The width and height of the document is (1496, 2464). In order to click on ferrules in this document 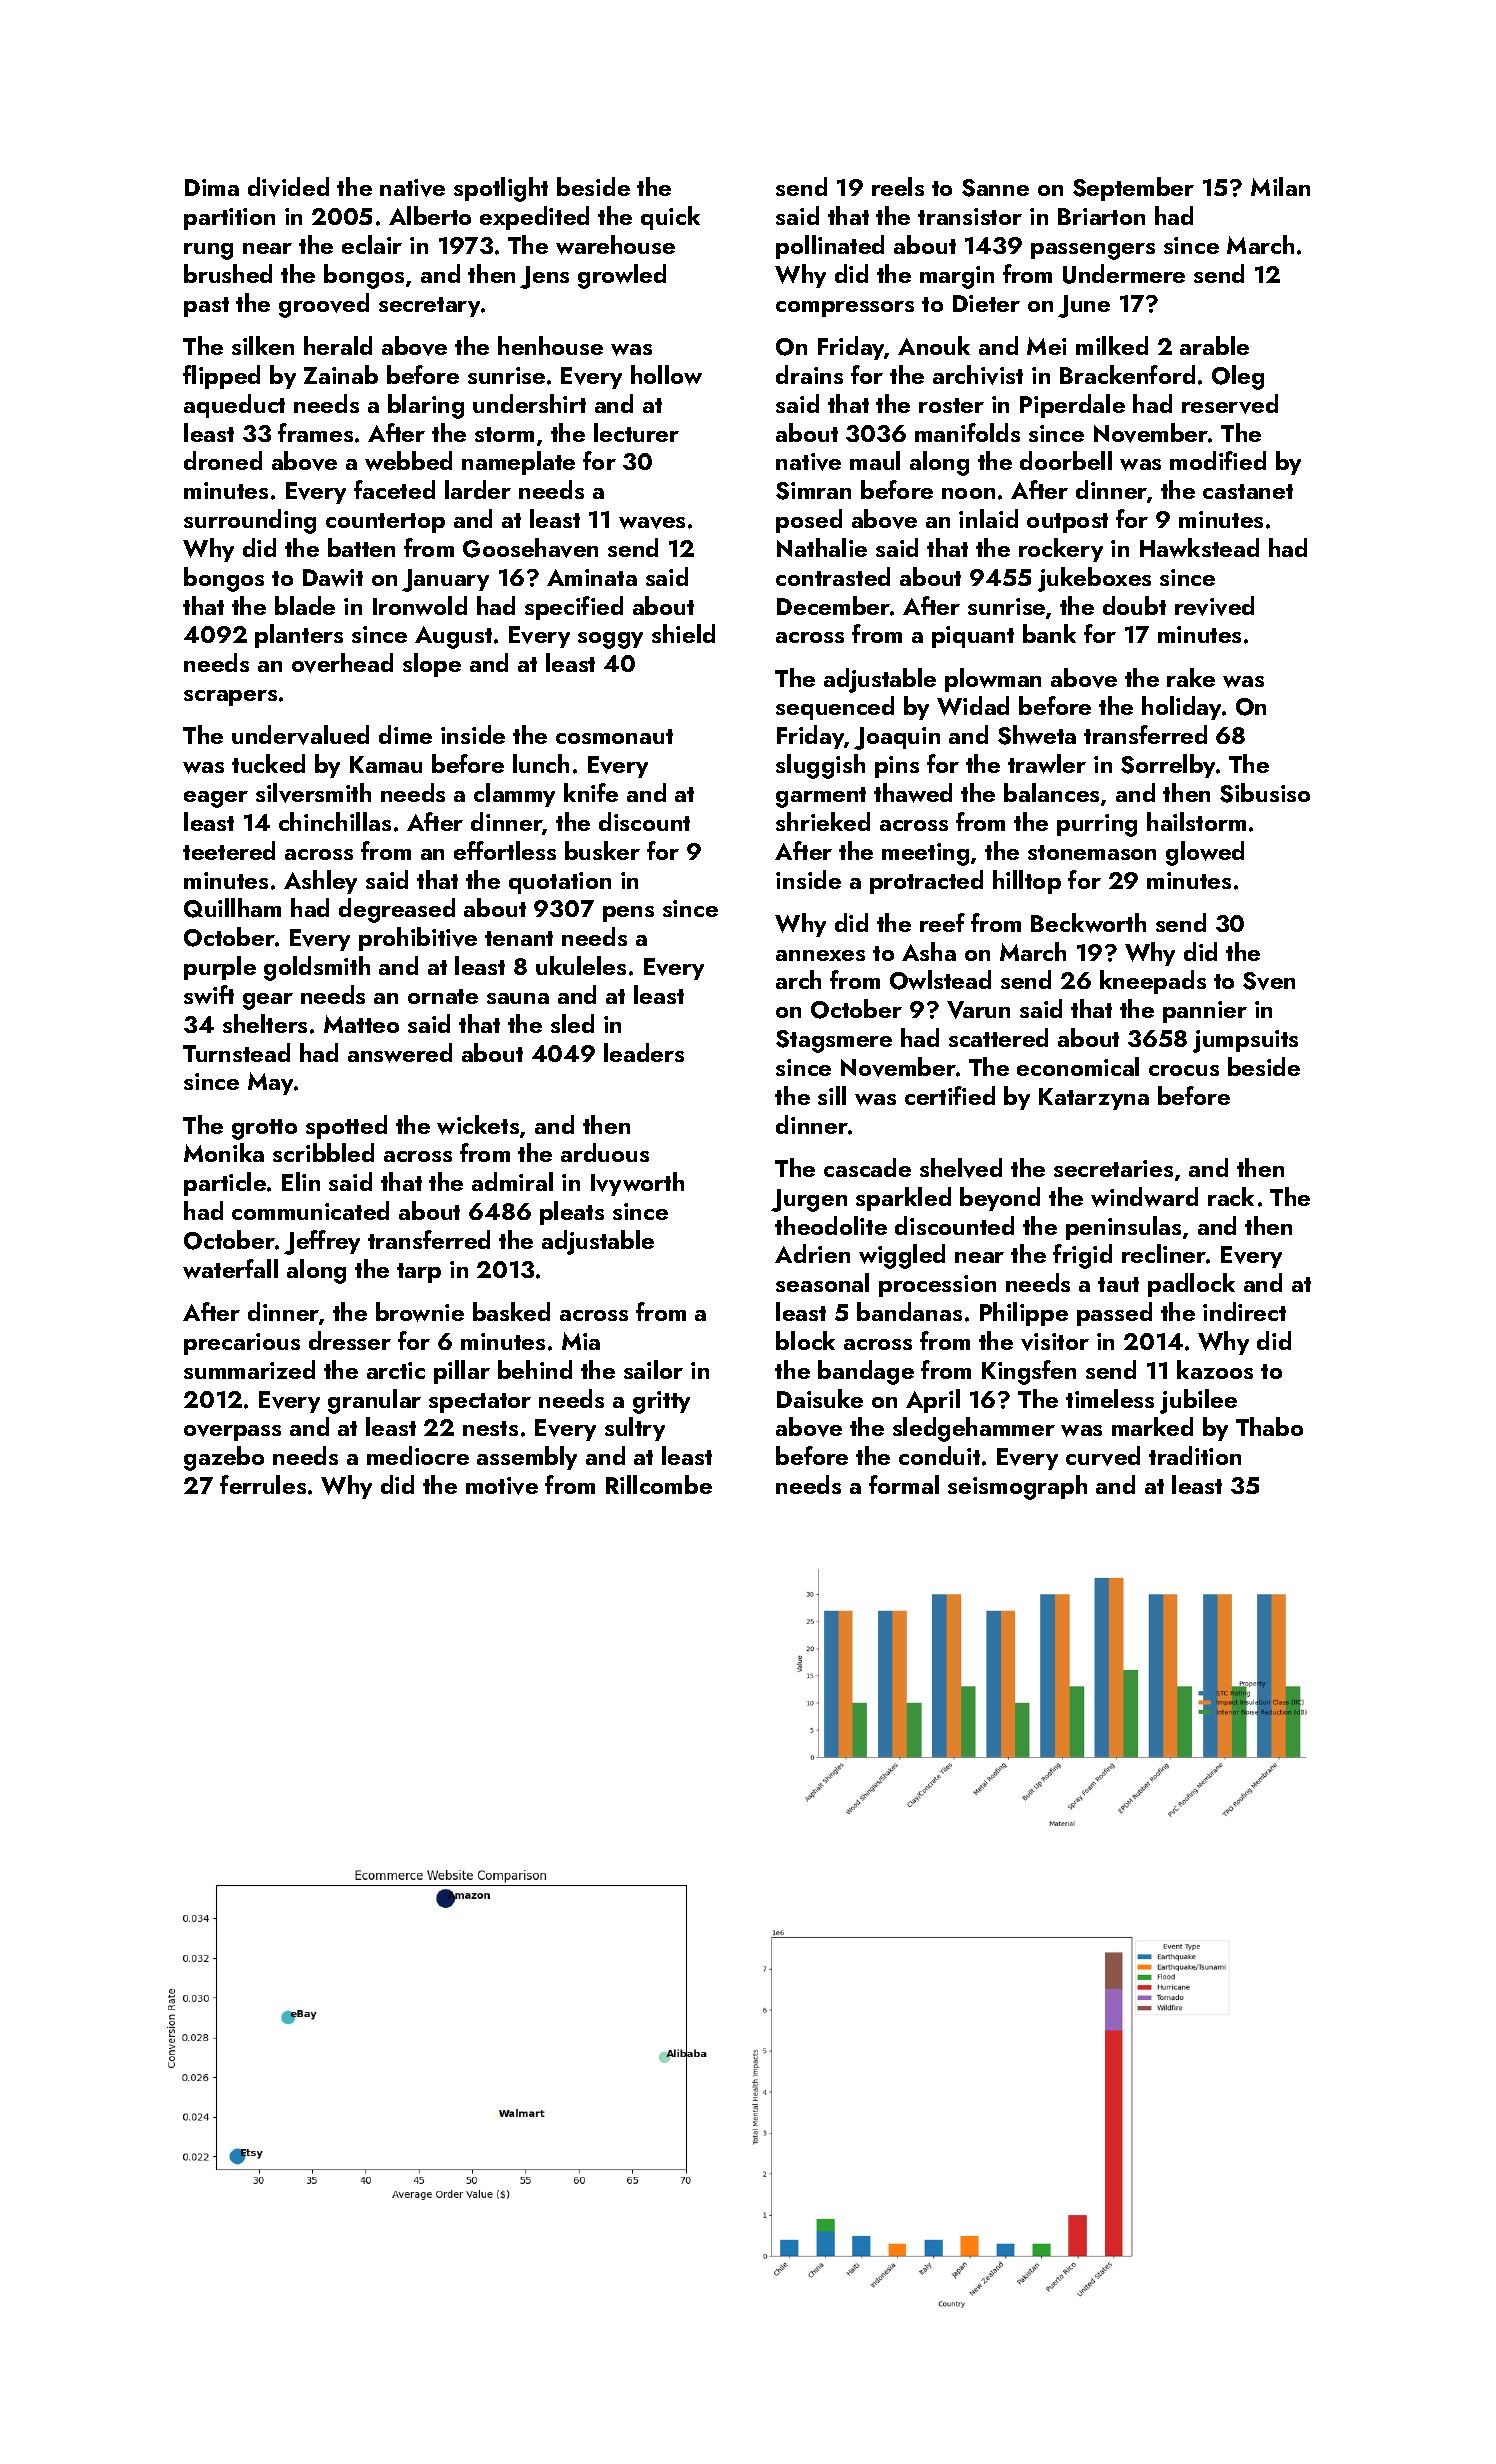, I will do `click(263, 1484)`.
